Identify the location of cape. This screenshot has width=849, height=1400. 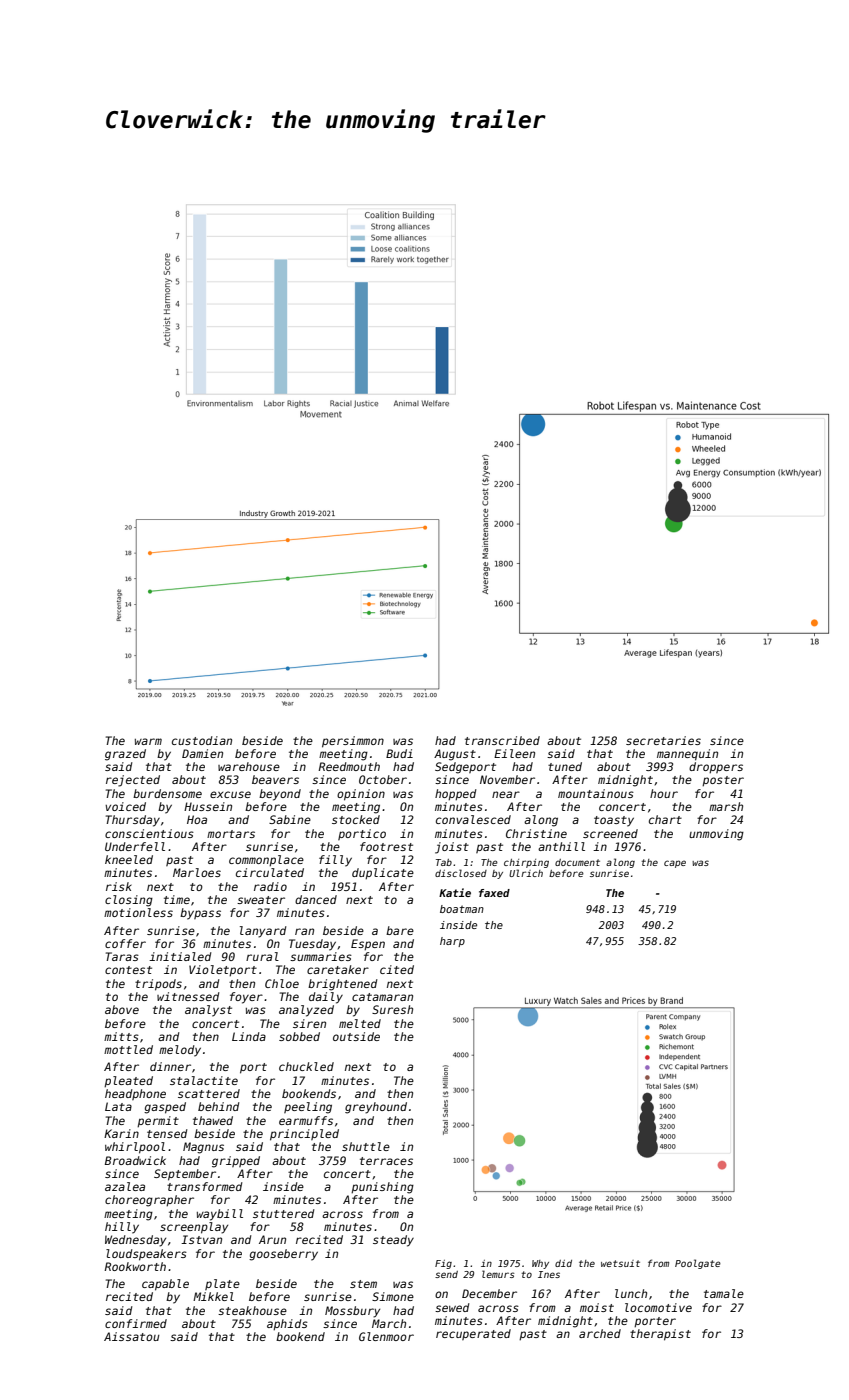
(675, 864).
